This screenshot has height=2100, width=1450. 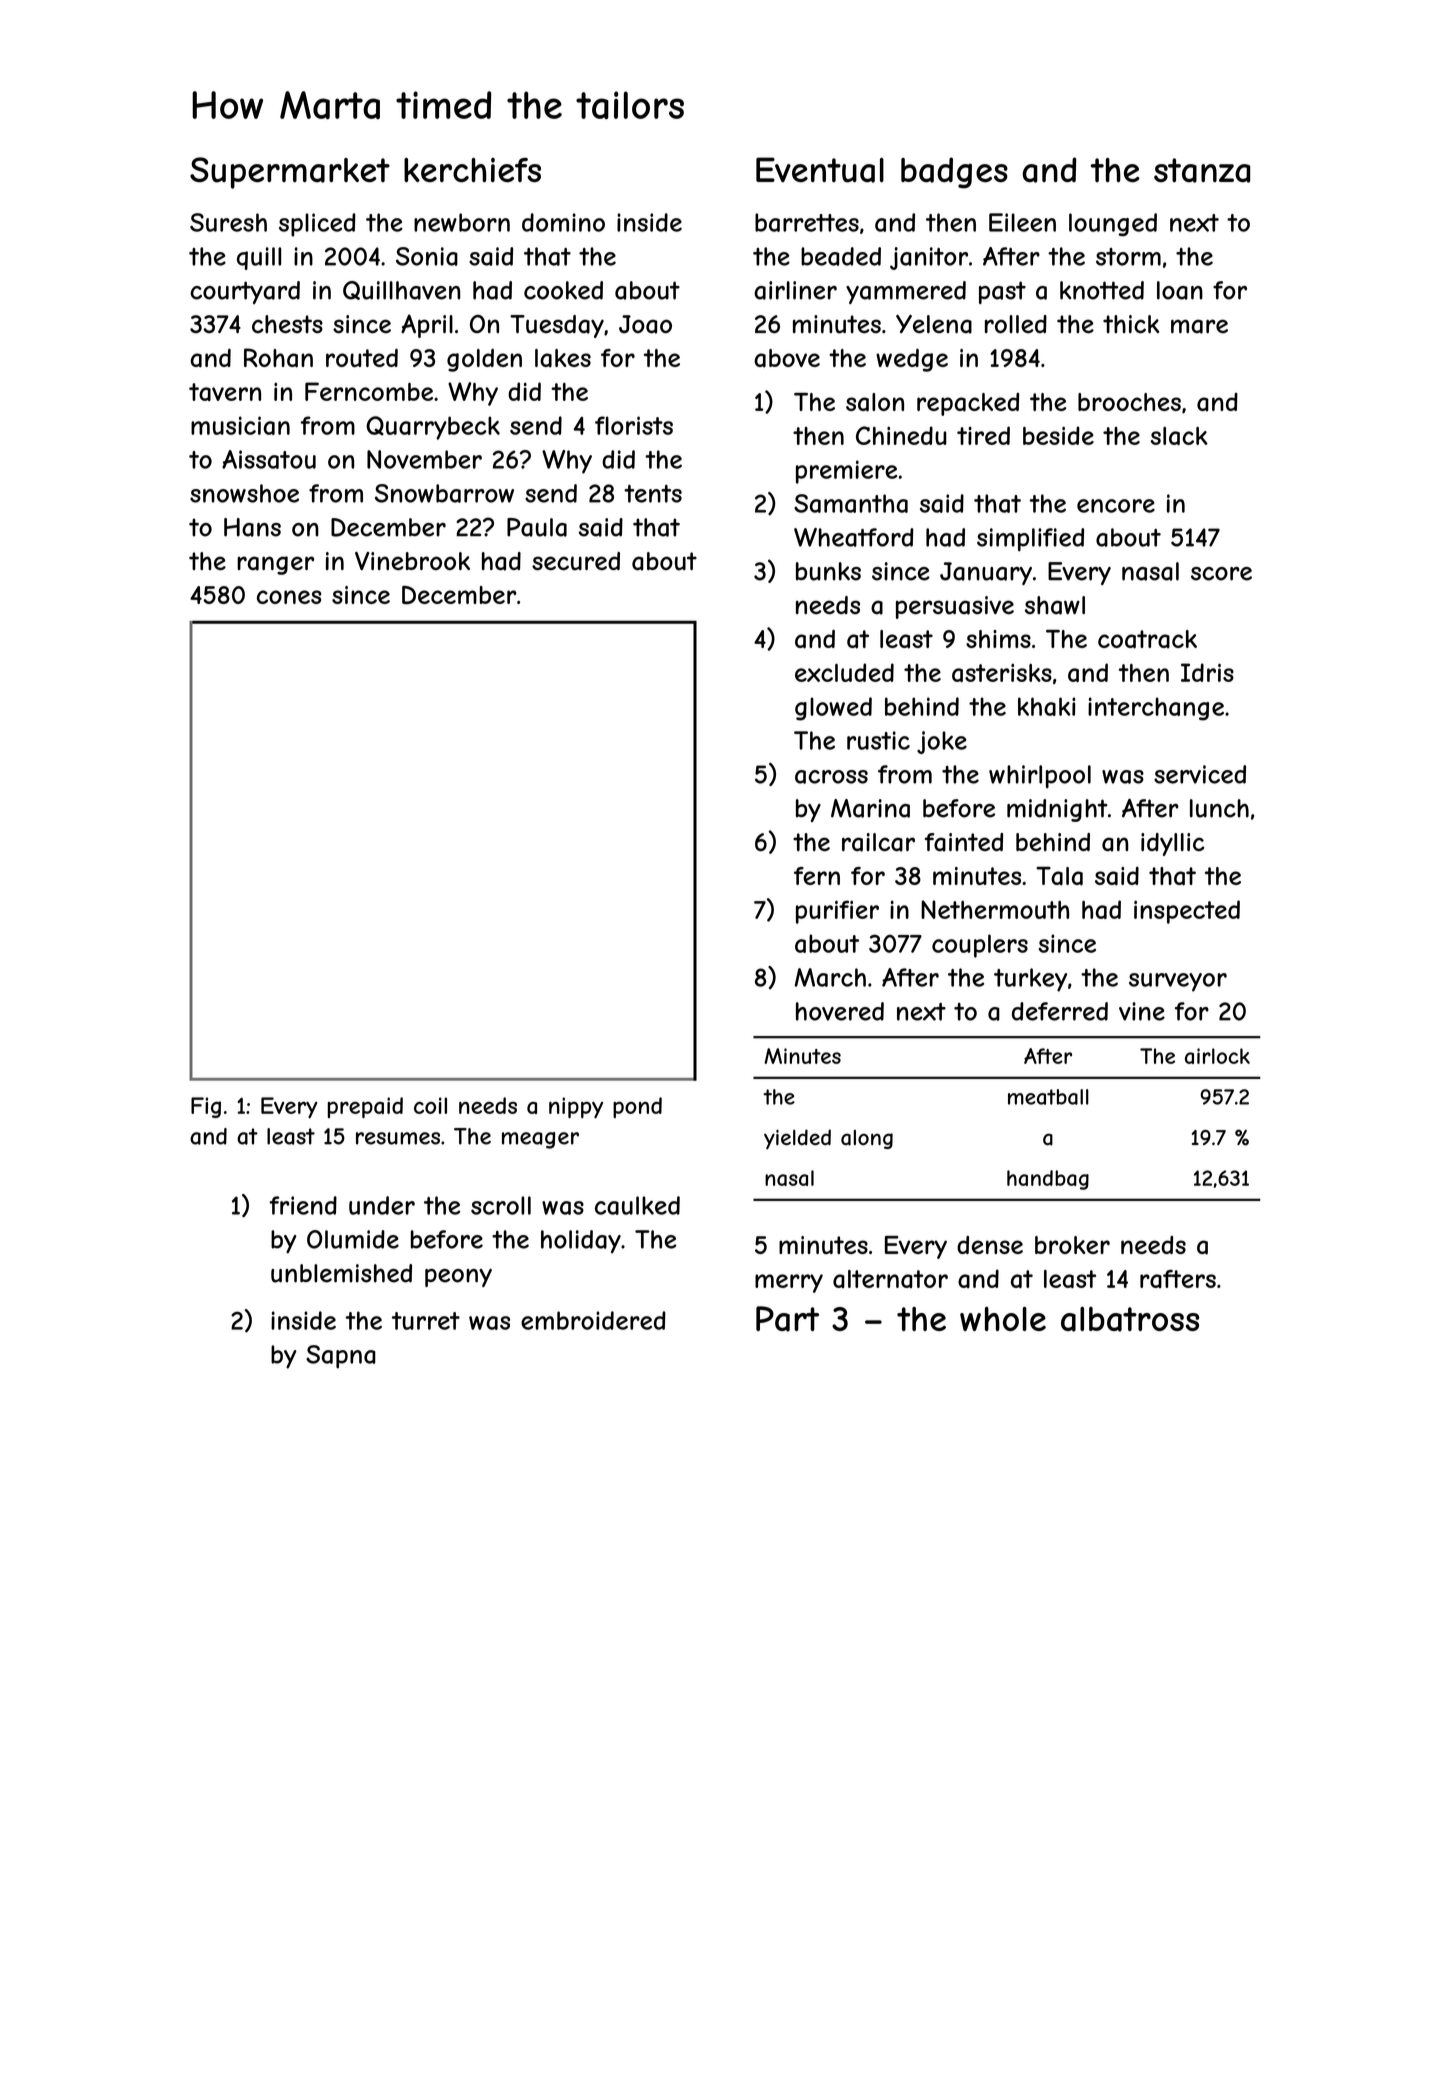 What do you see at coordinates (206, 1107) in the screenshot?
I see `Fig` at bounding box center [206, 1107].
